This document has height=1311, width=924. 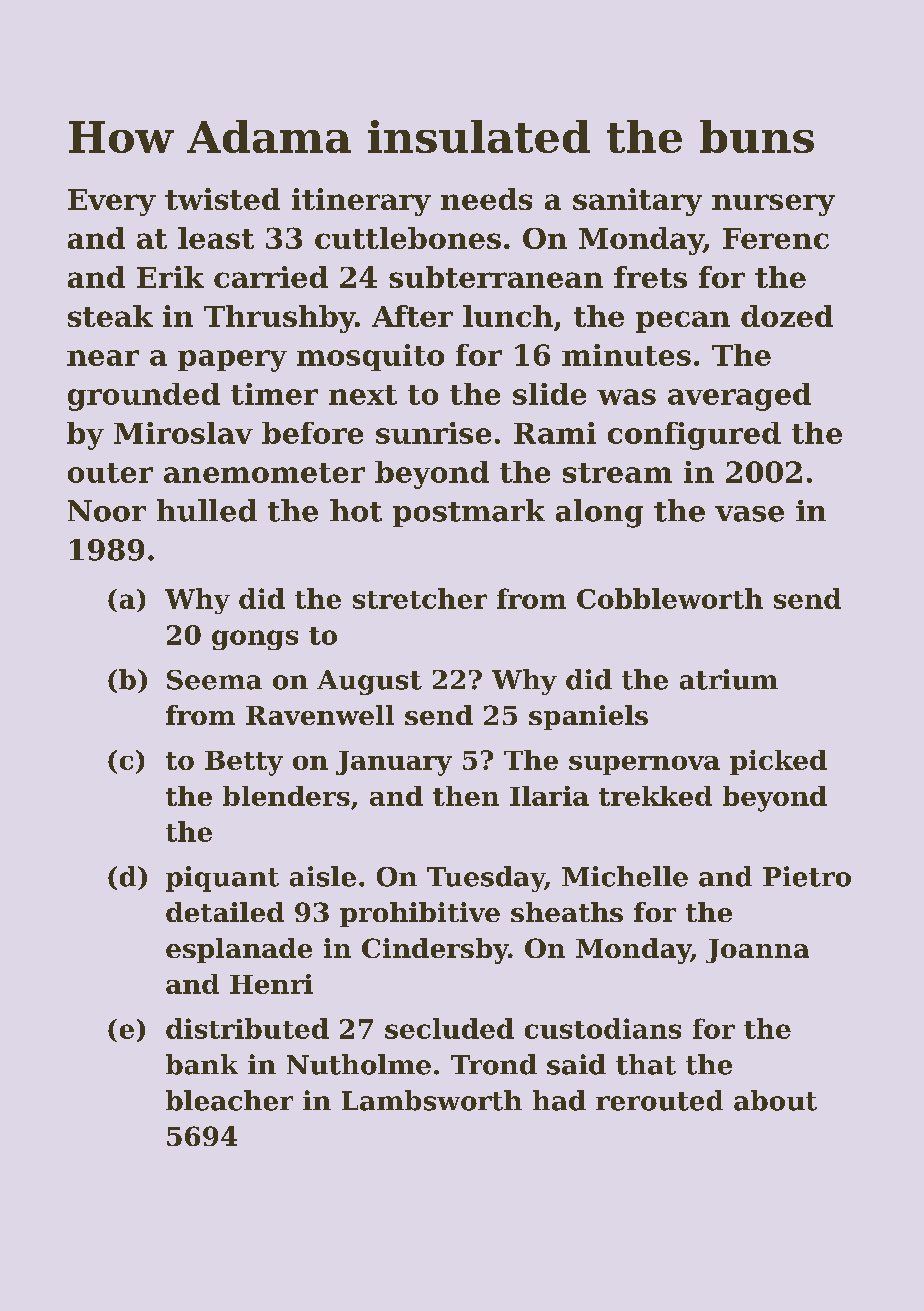 What do you see at coordinates (107, 511) in the document?
I see `Noor` at bounding box center [107, 511].
